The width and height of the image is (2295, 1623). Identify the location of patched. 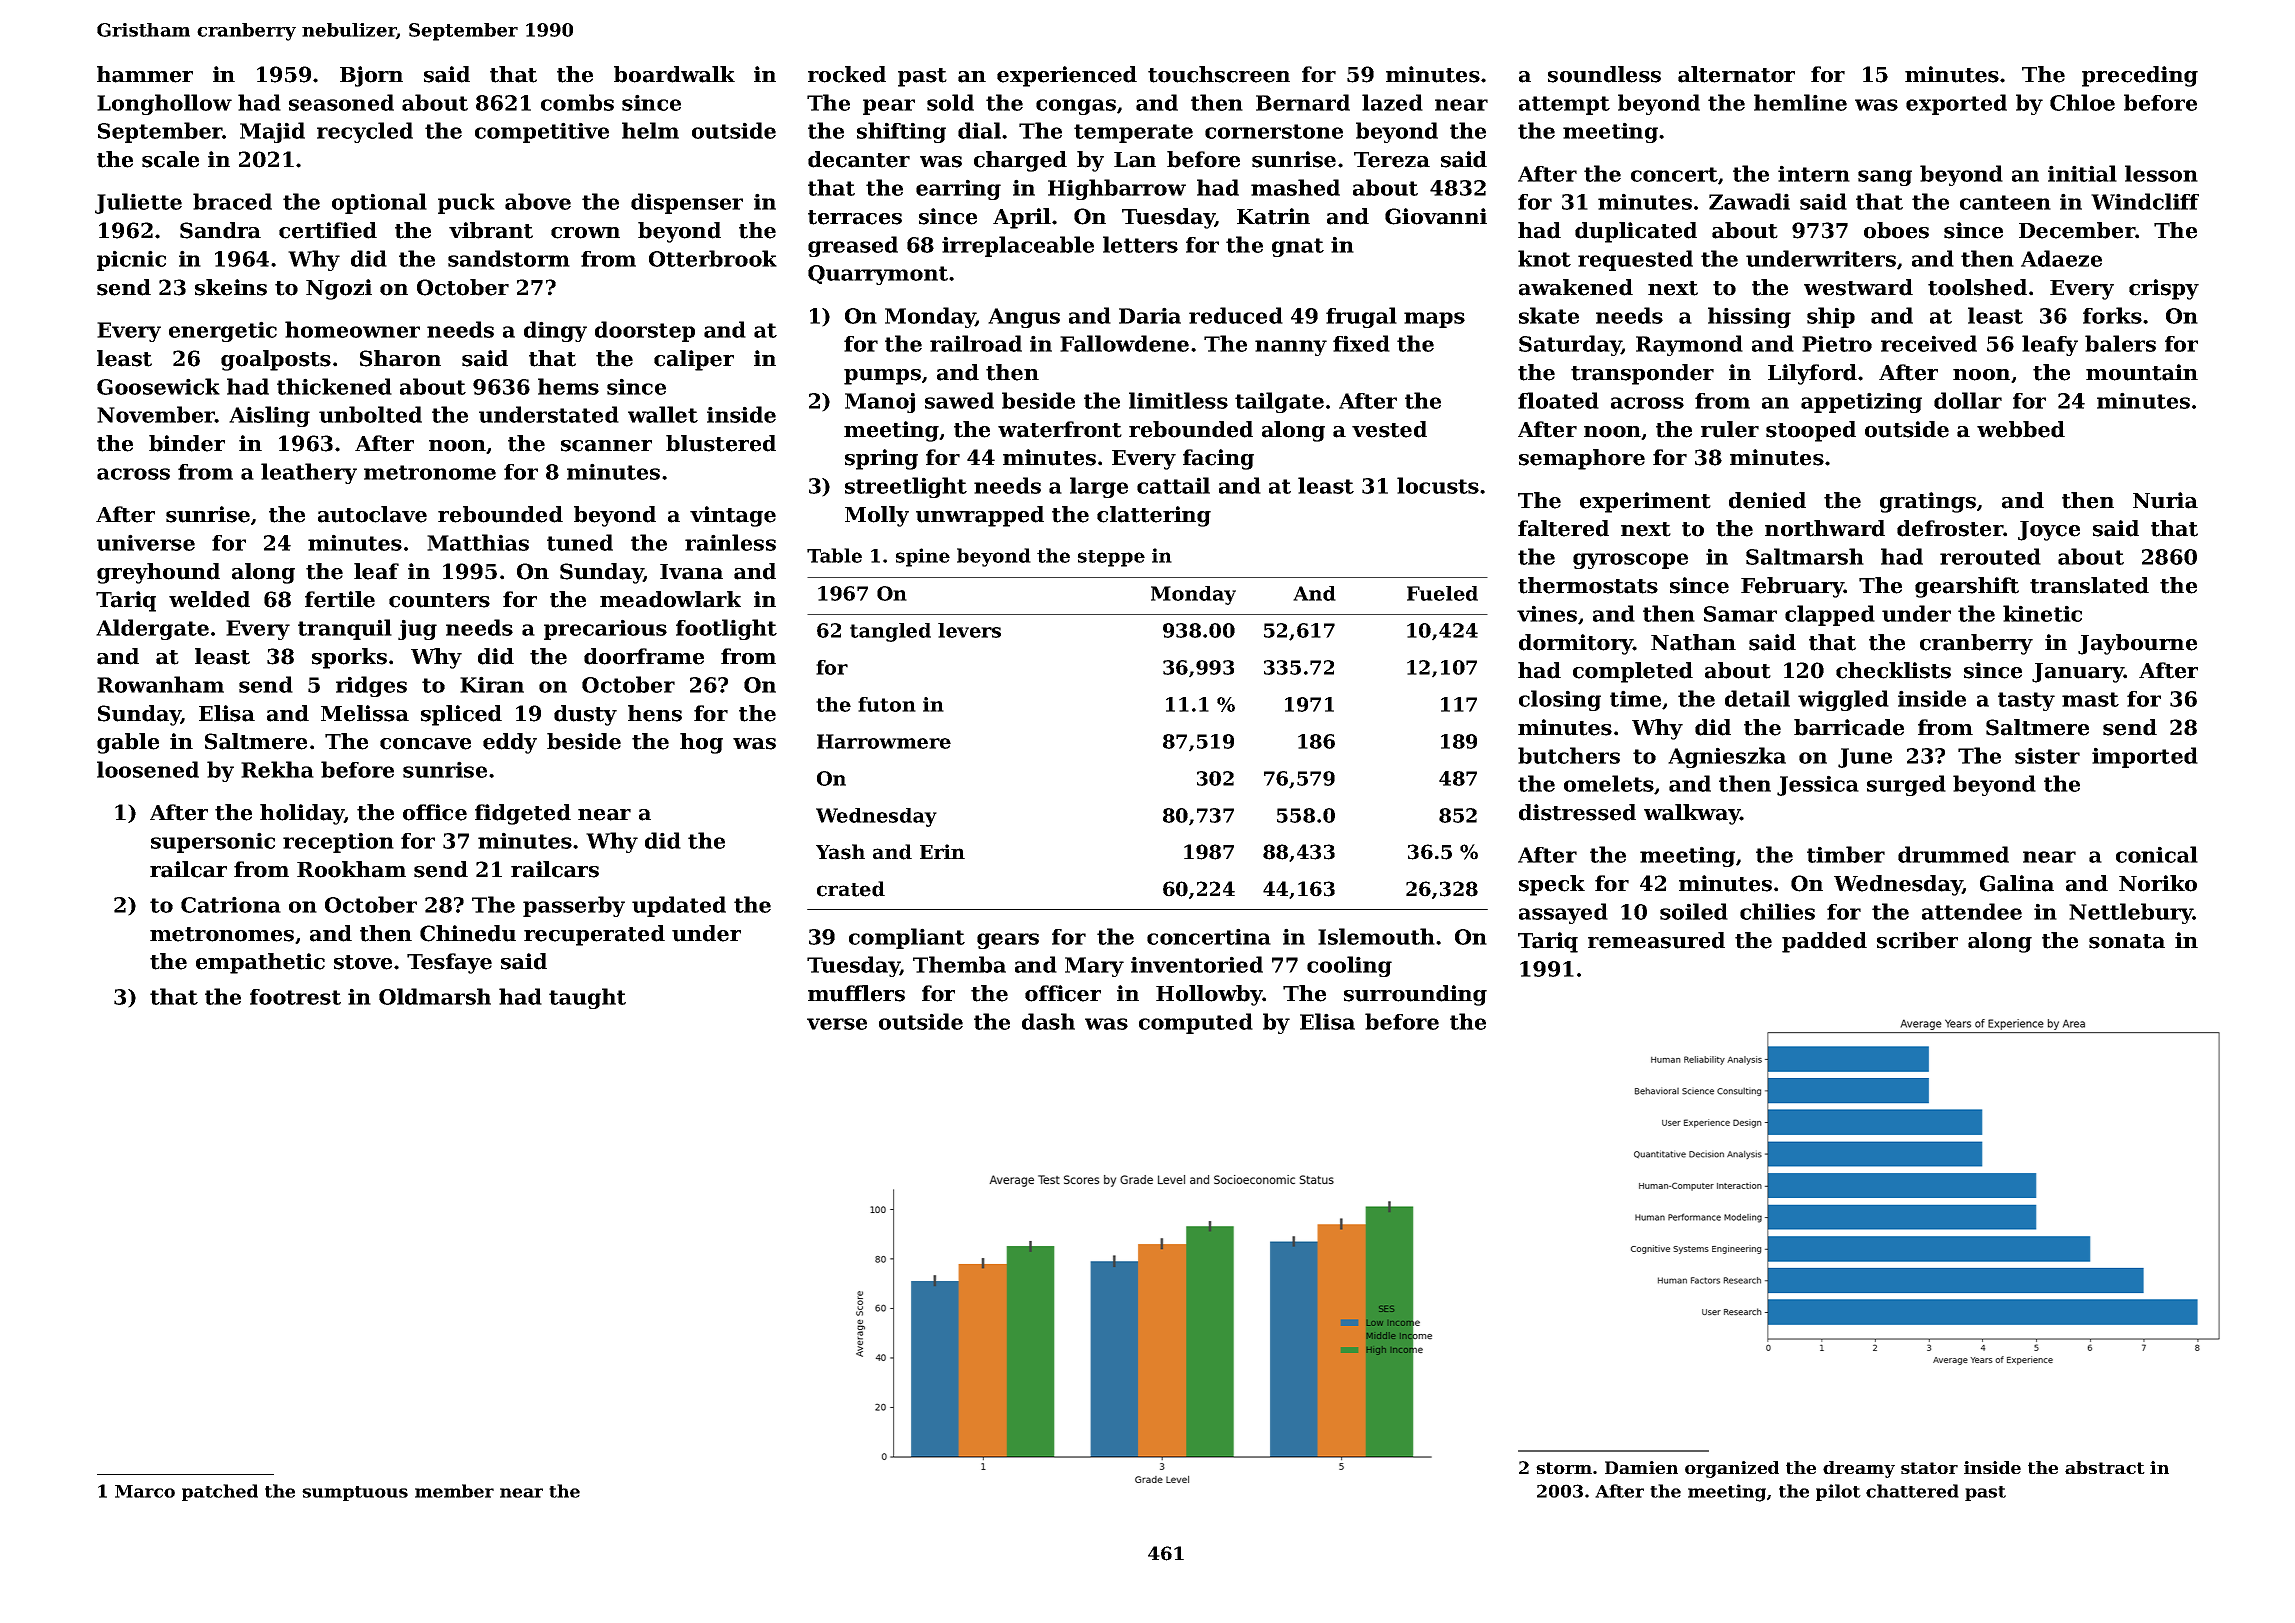
(220, 1492).
